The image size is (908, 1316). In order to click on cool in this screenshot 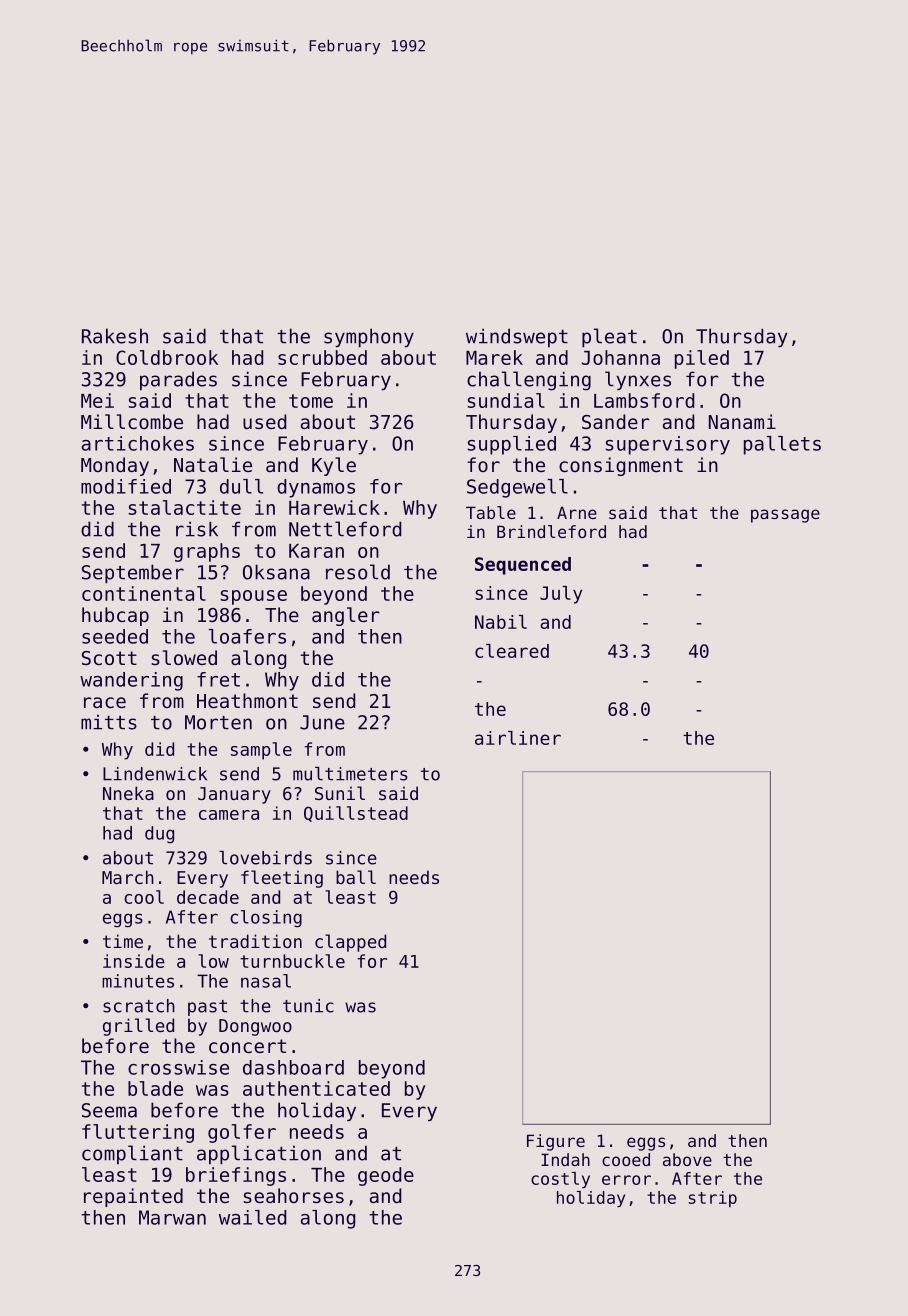, I will do `click(144, 897)`.
